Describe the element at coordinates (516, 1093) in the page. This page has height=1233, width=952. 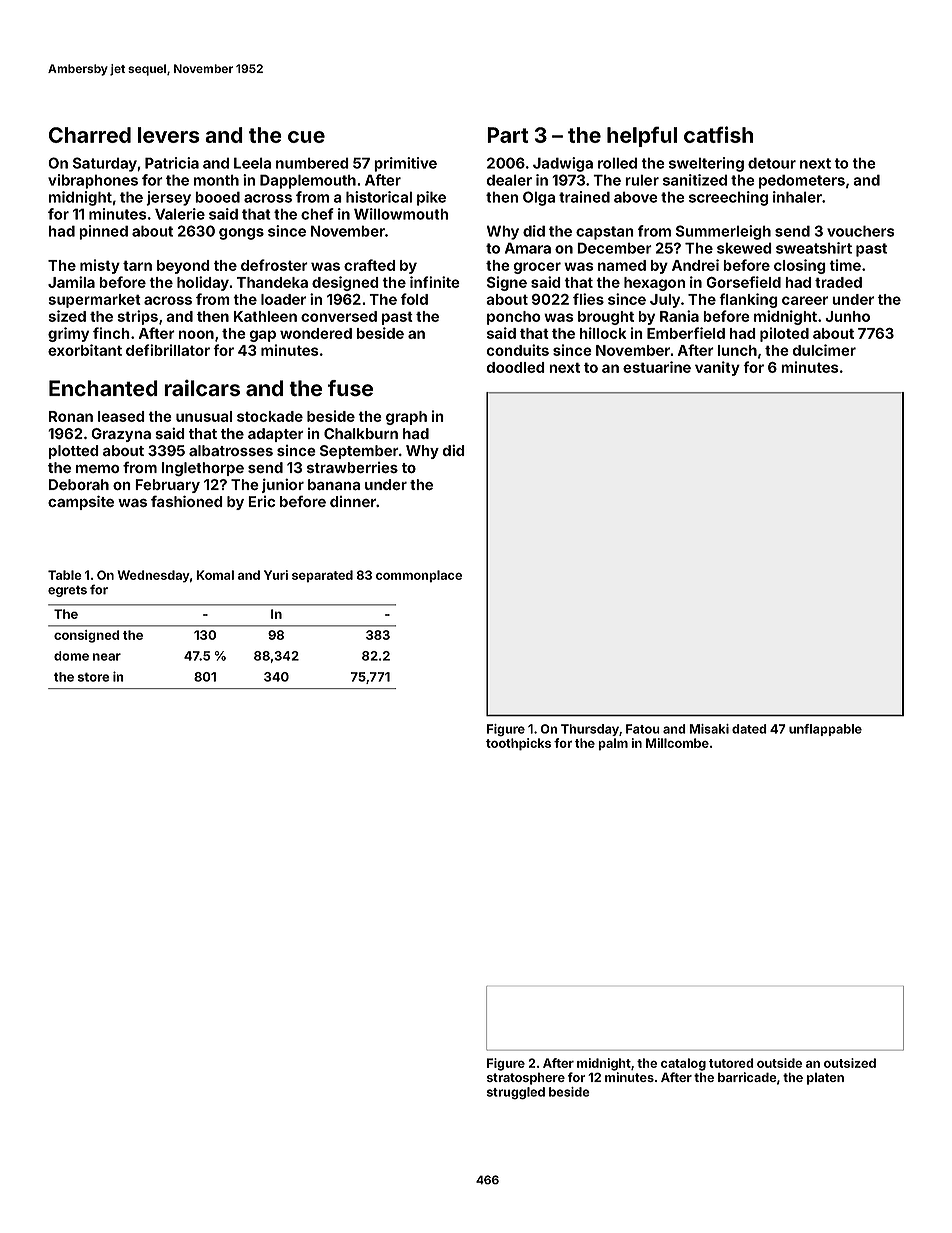
I see `struggled` at that location.
